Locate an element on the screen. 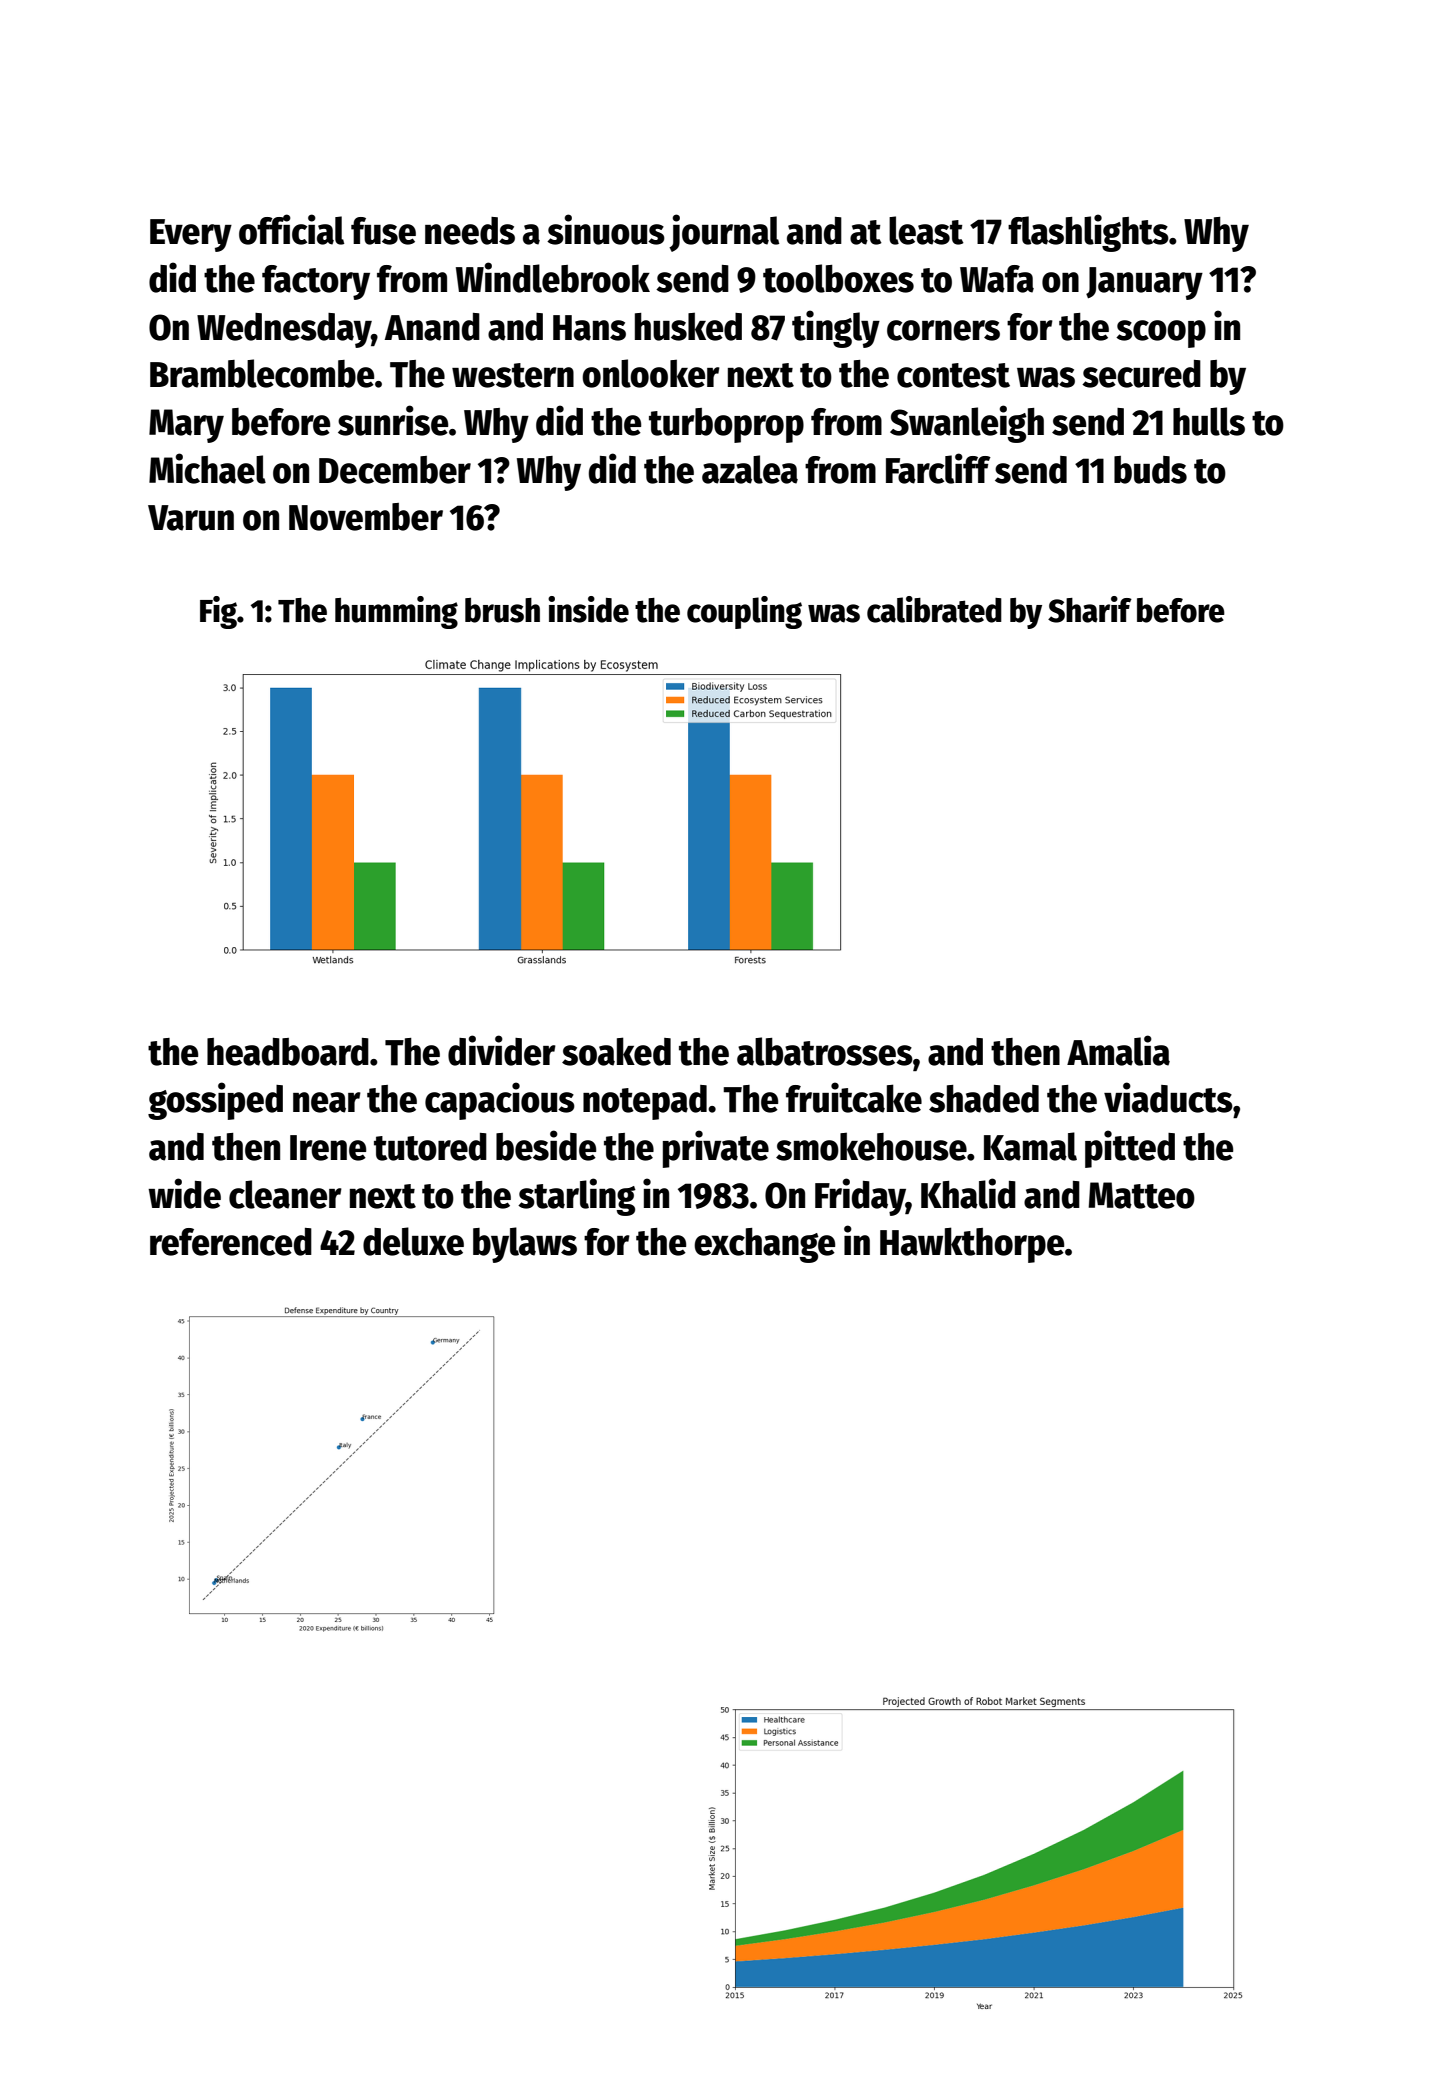 The image size is (1450, 2100). Sharif is located at coordinates (1090, 609).
